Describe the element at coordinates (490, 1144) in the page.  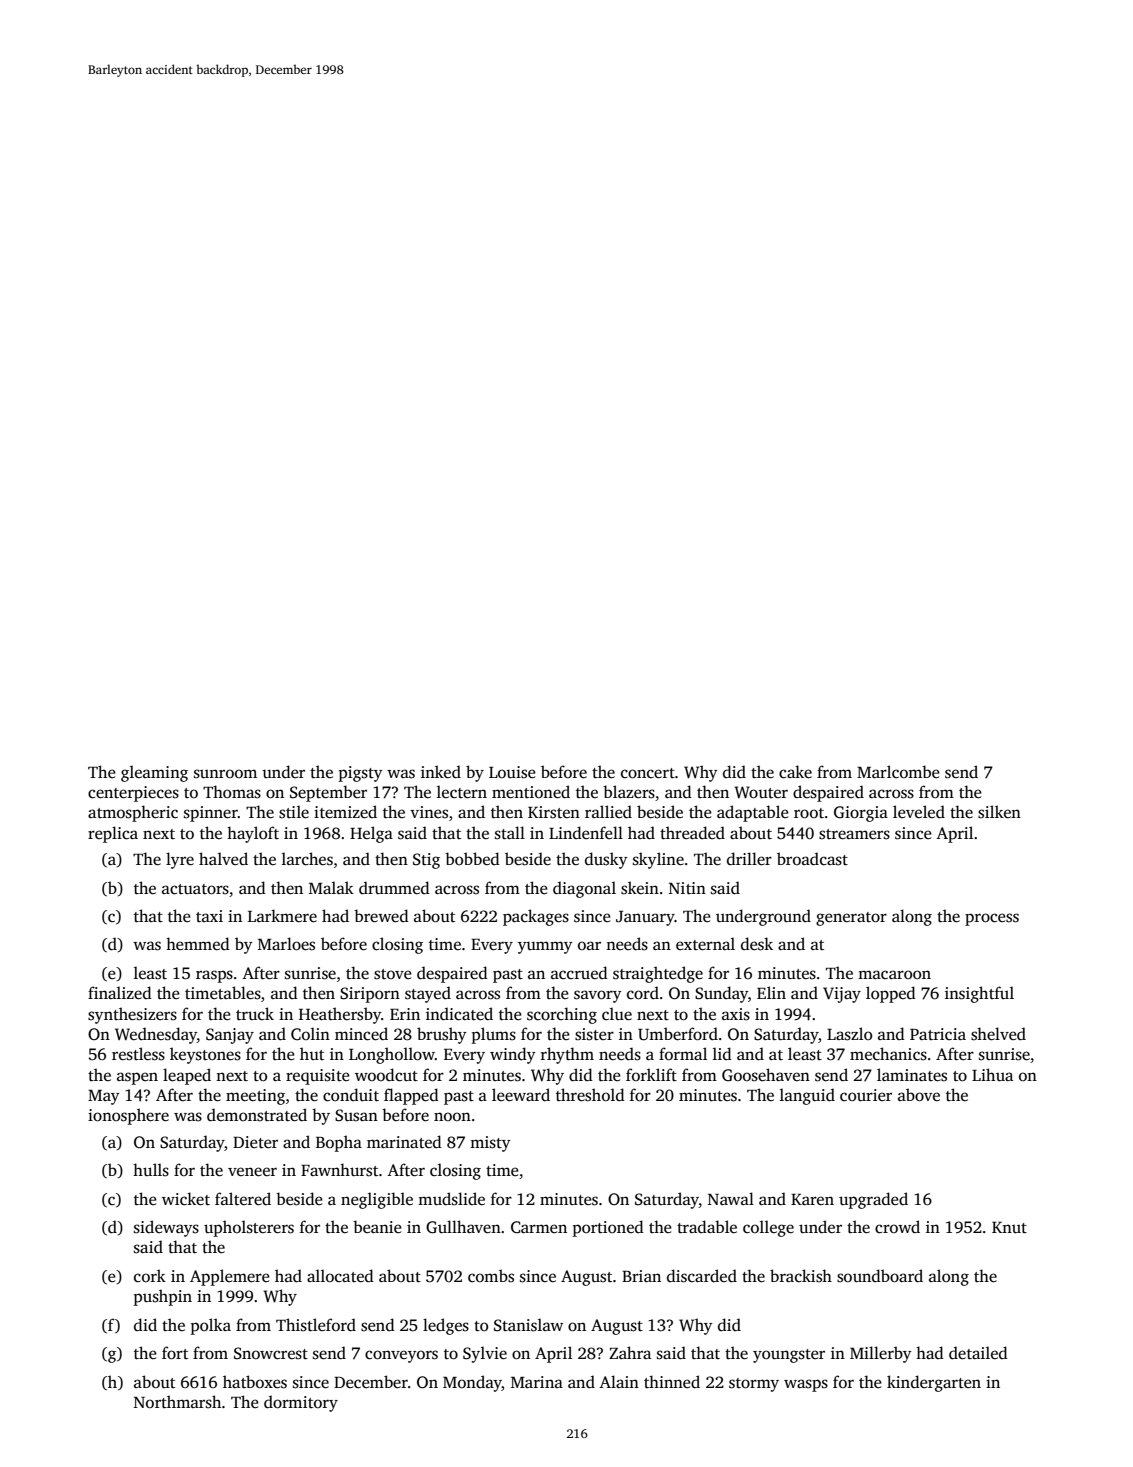
I see `misty` at that location.
